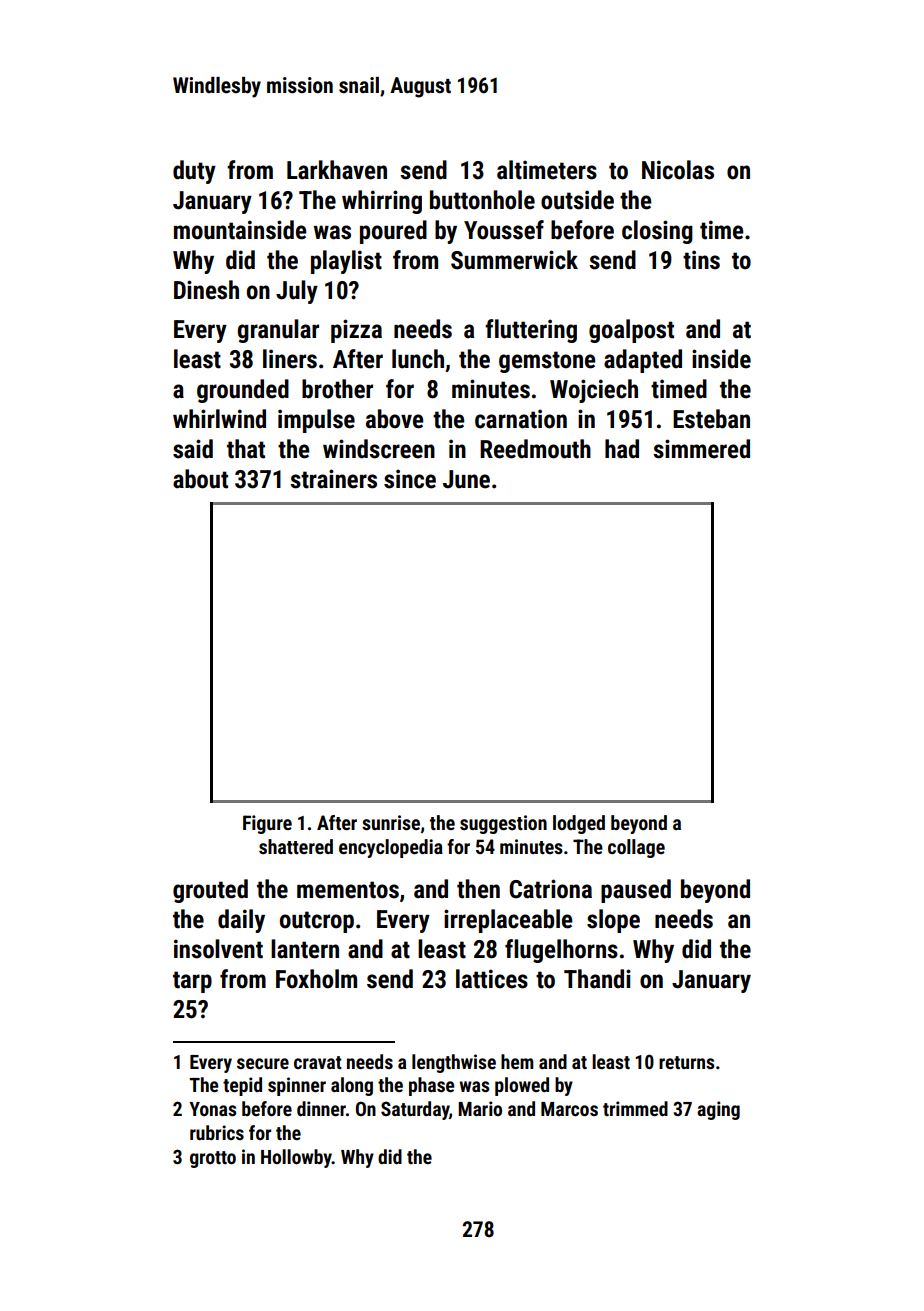 The width and height of the screenshot is (924, 1311). I want to click on gemstone, so click(547, 362).
